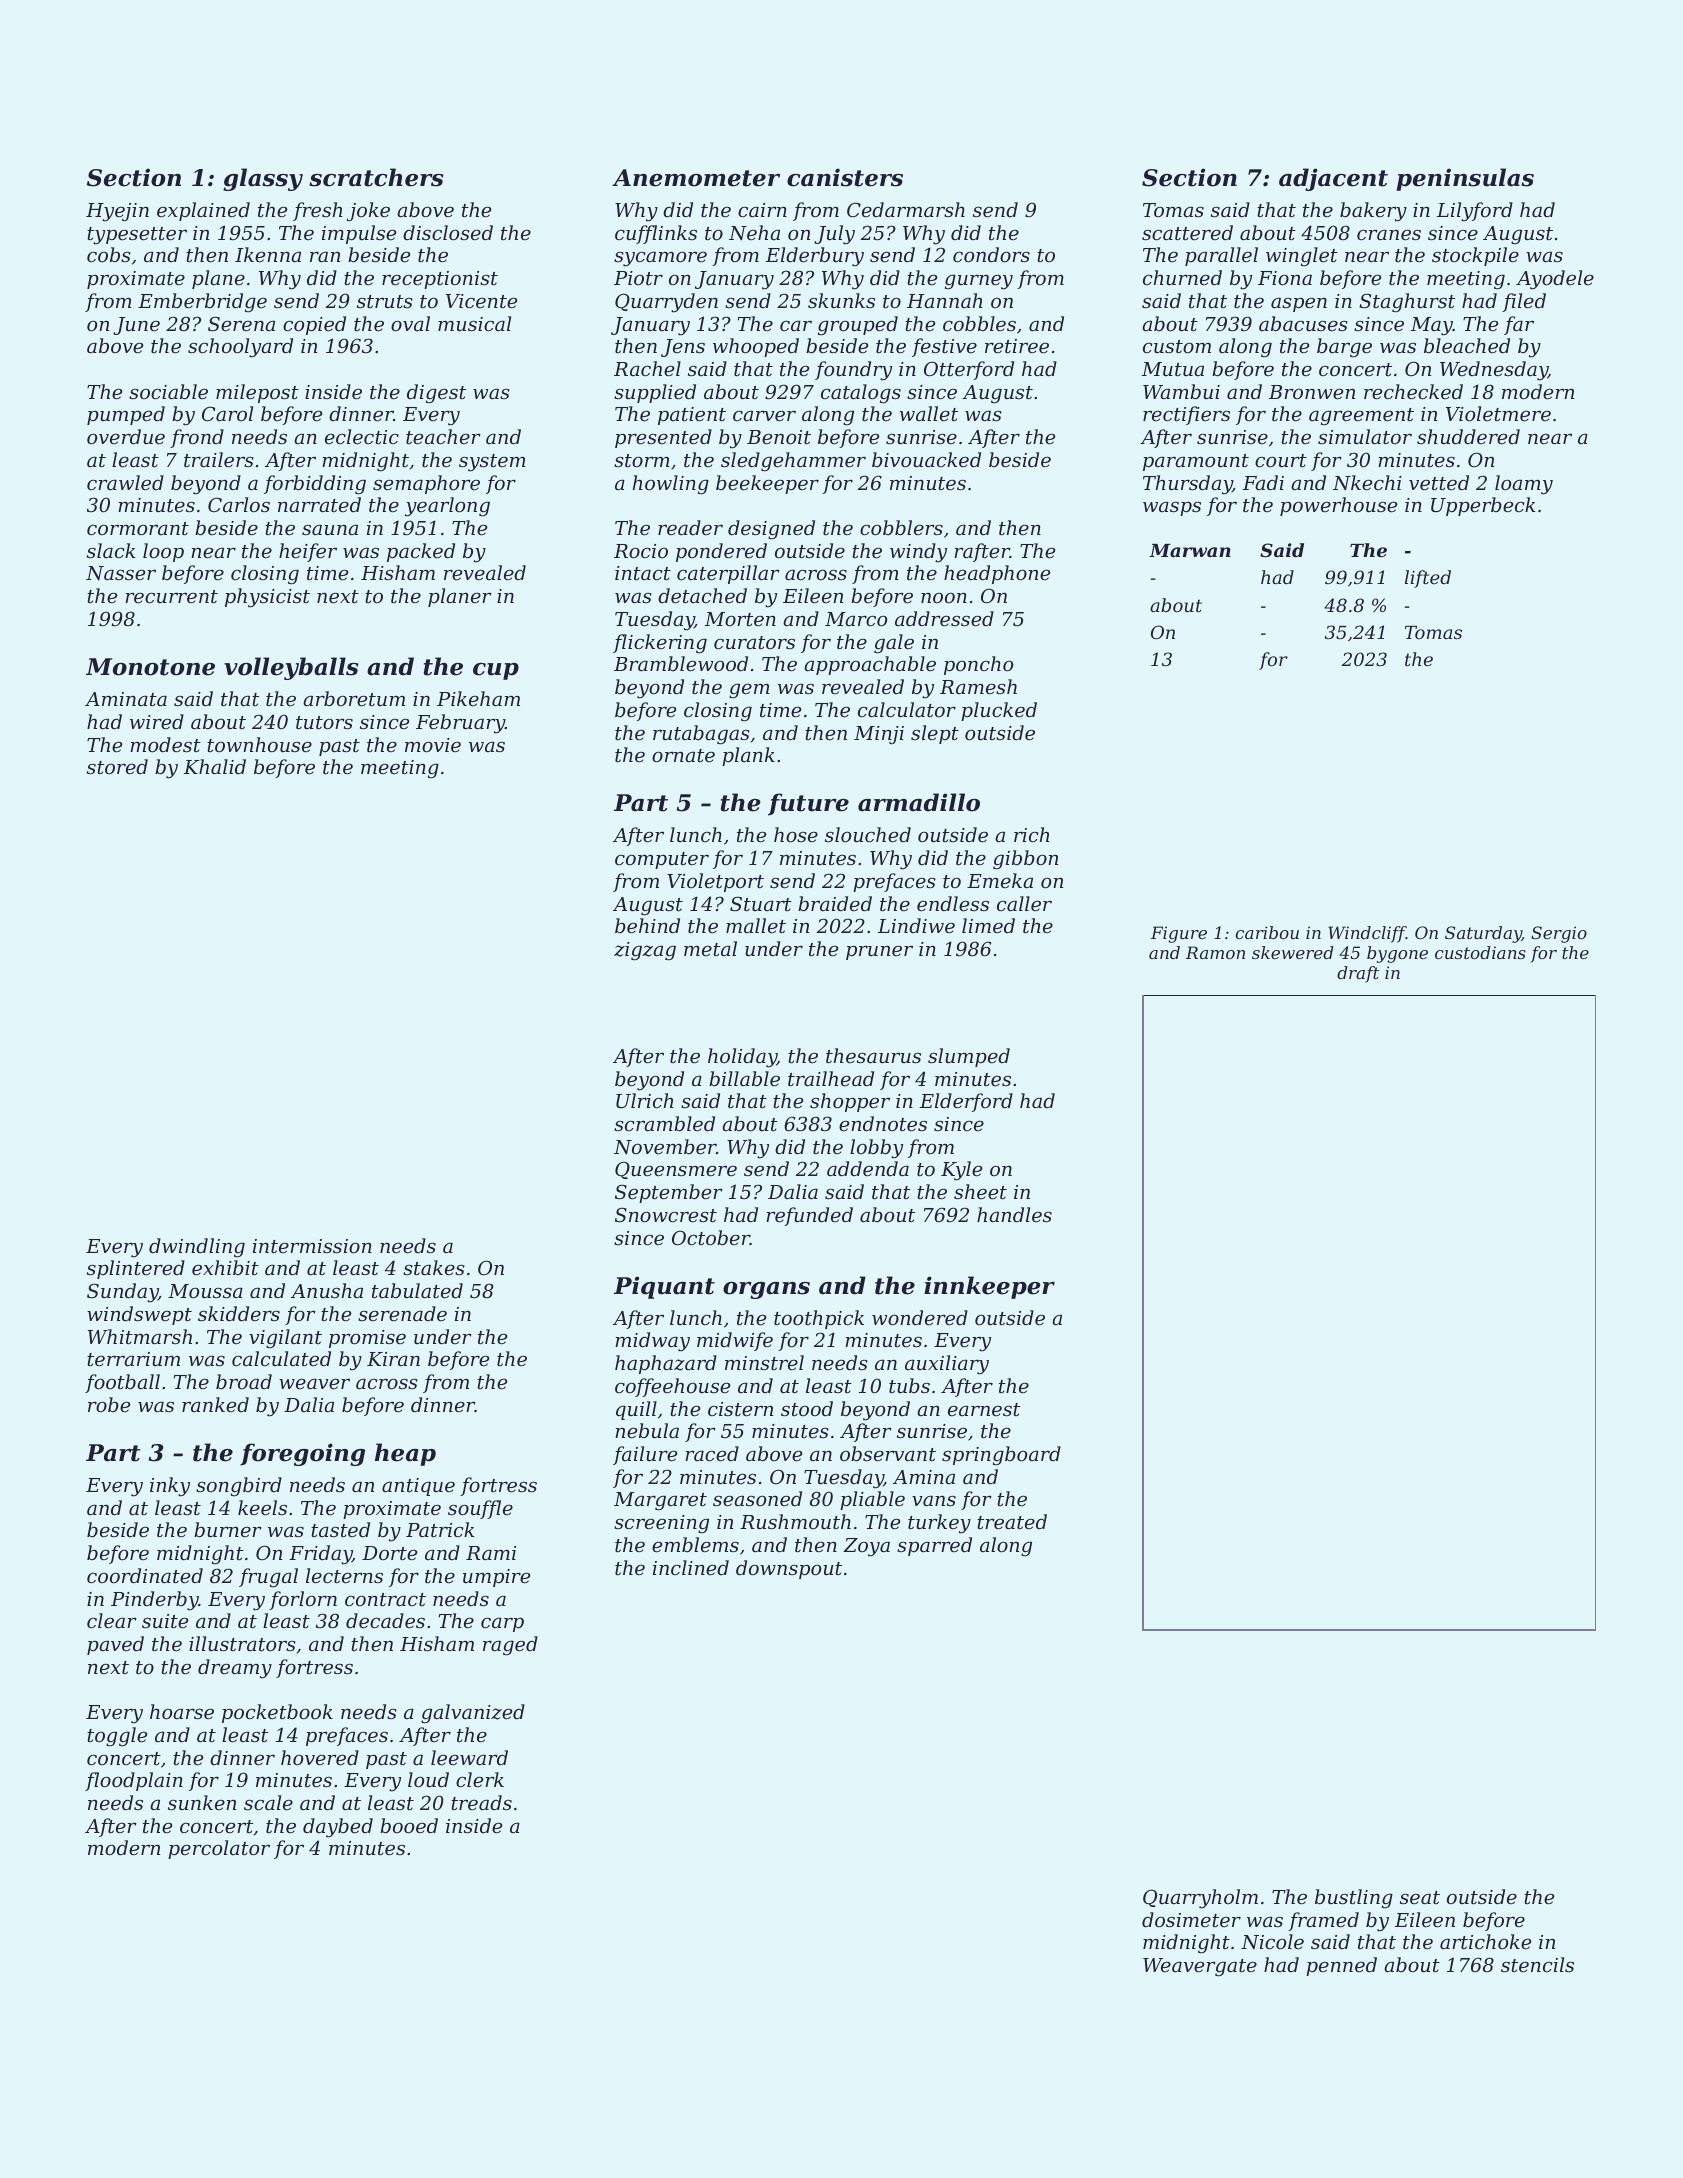 Image resolution: width=1683 pixels, height=2178 pixels. What do you see at coordinates (510, 1646) in the screenshot?
I see `raged` at bounding box center [510, 1646].
